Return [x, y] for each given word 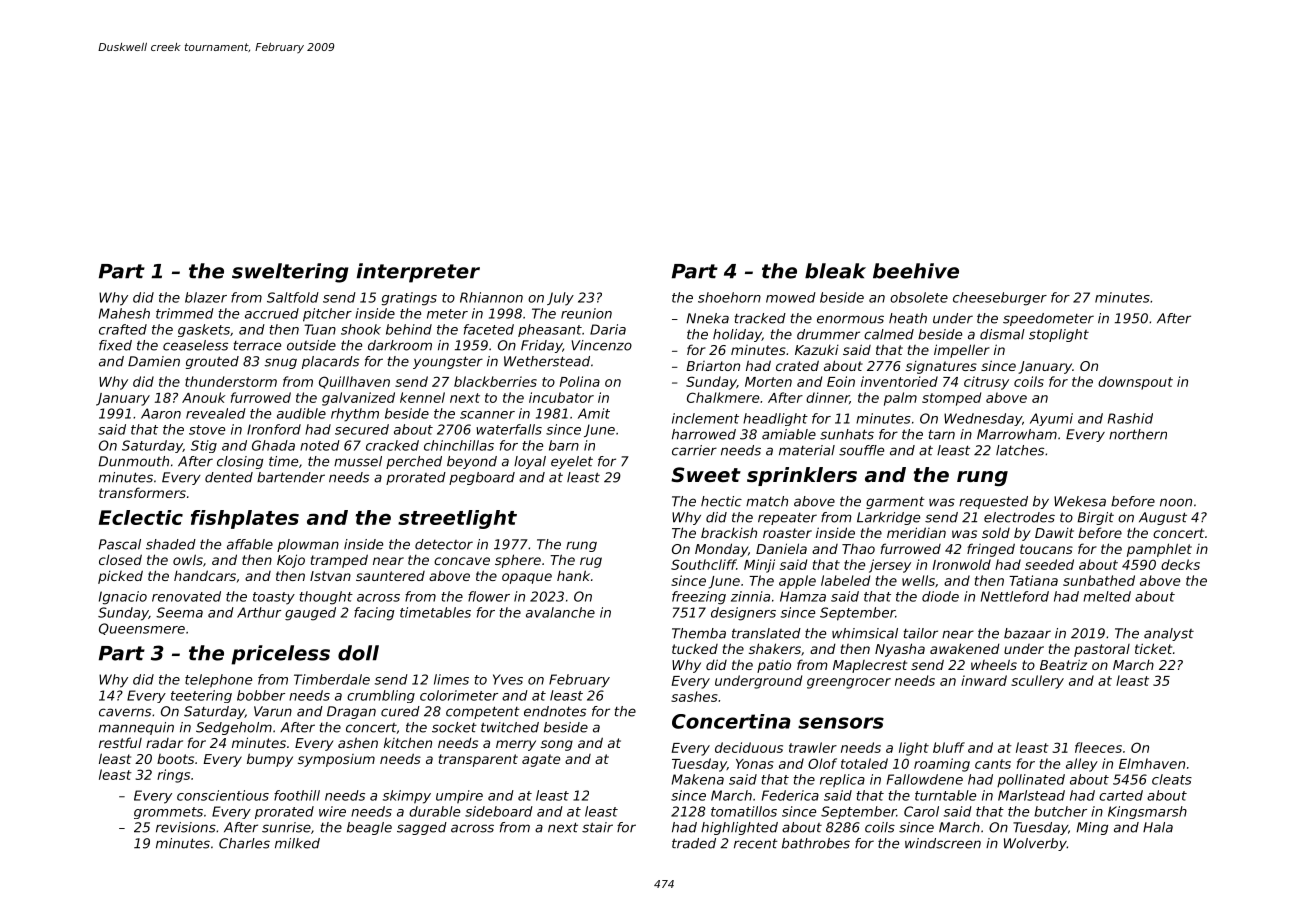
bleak [835, 271]
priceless [280, 655]
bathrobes [816, 843]
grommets [168, 813]
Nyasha [900, 650]
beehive [916, 271]
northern [1138, 434]
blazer [206, 297]
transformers [142, 492]
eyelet [572, 462]
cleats [1172, 779]
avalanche [560, 612]
